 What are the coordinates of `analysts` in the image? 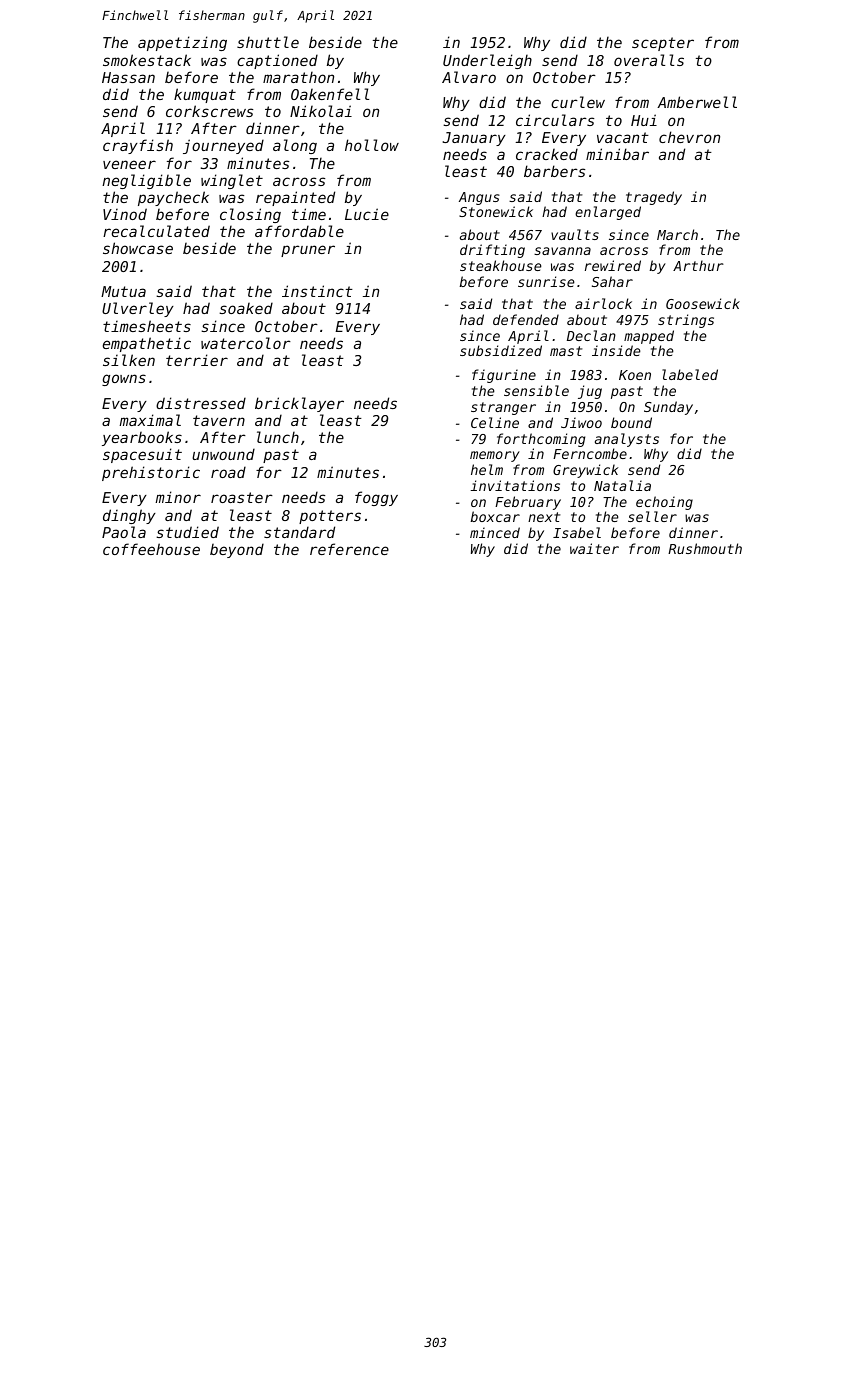 It's located at (627, 440).
